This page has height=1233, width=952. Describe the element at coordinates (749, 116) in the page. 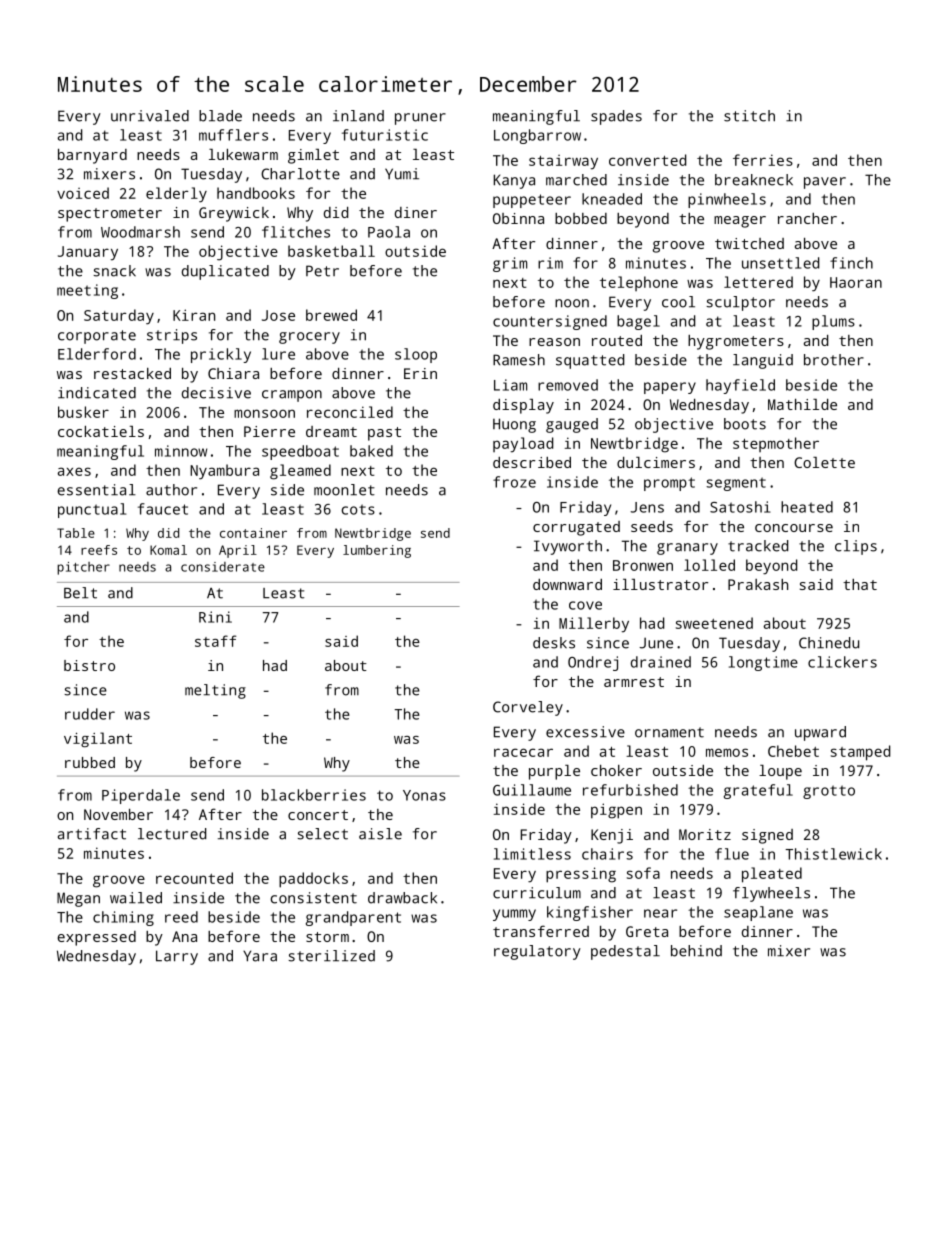

I see `stitch` at that location.
